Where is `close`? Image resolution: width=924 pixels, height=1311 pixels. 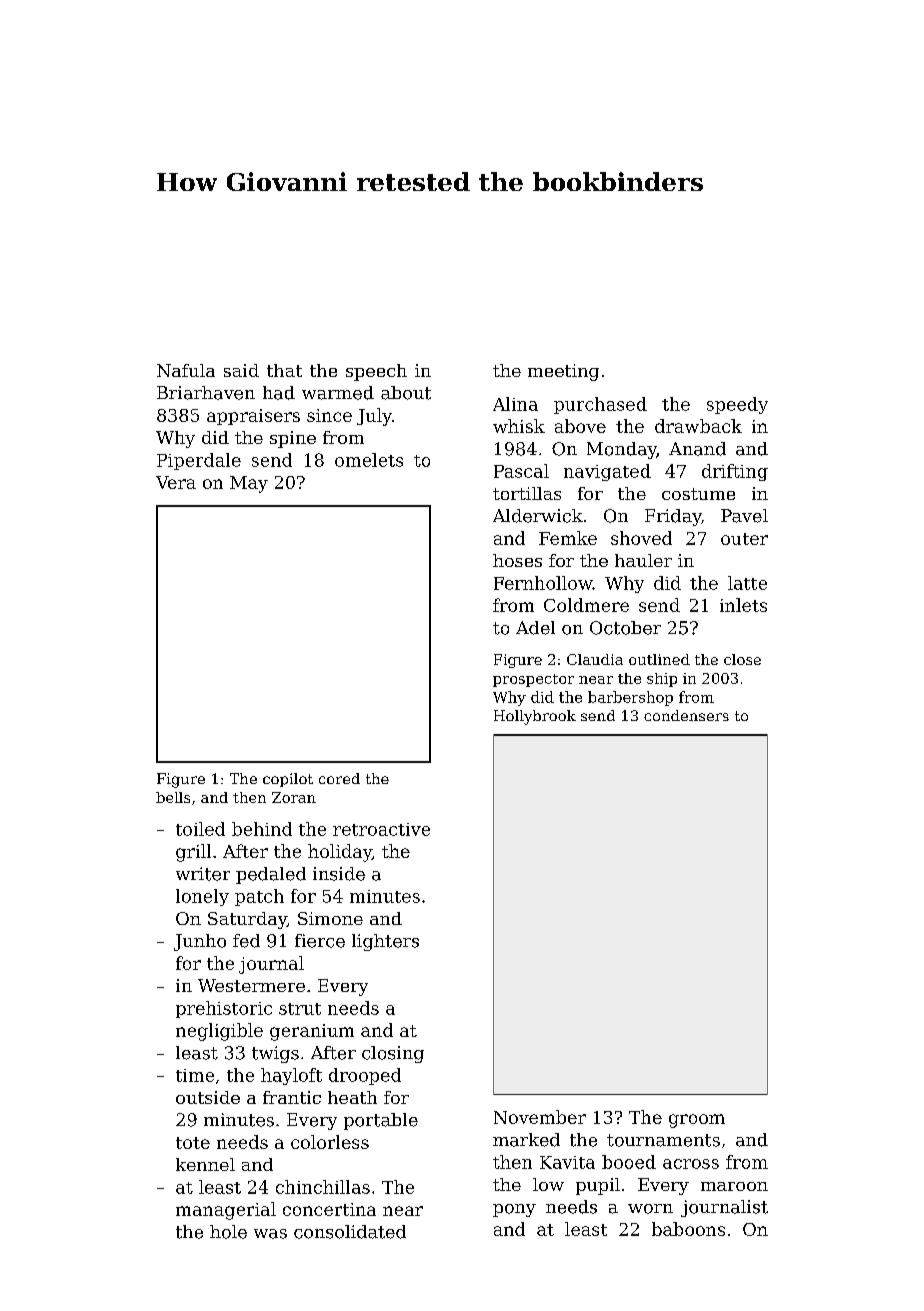
close is located at coordinates (742, 659).
